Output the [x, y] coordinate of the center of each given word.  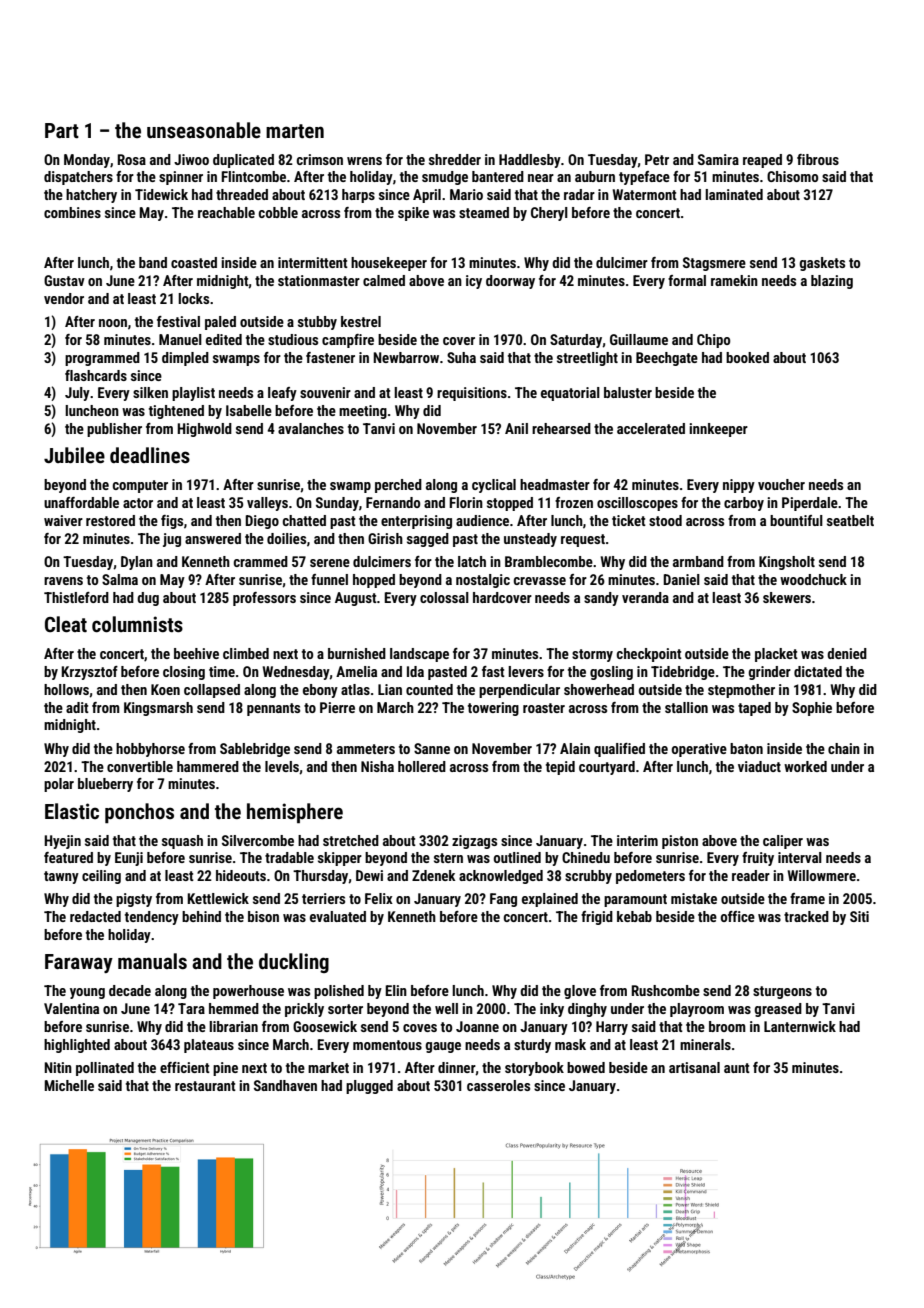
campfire [348, 341]
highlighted [77, 1046]
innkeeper [718, 430]
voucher [781, 484]
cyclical [494, 486]
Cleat [66, 624]
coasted [194, 262]
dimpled [185, 359]
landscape [419, 655]
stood [665, 520]
